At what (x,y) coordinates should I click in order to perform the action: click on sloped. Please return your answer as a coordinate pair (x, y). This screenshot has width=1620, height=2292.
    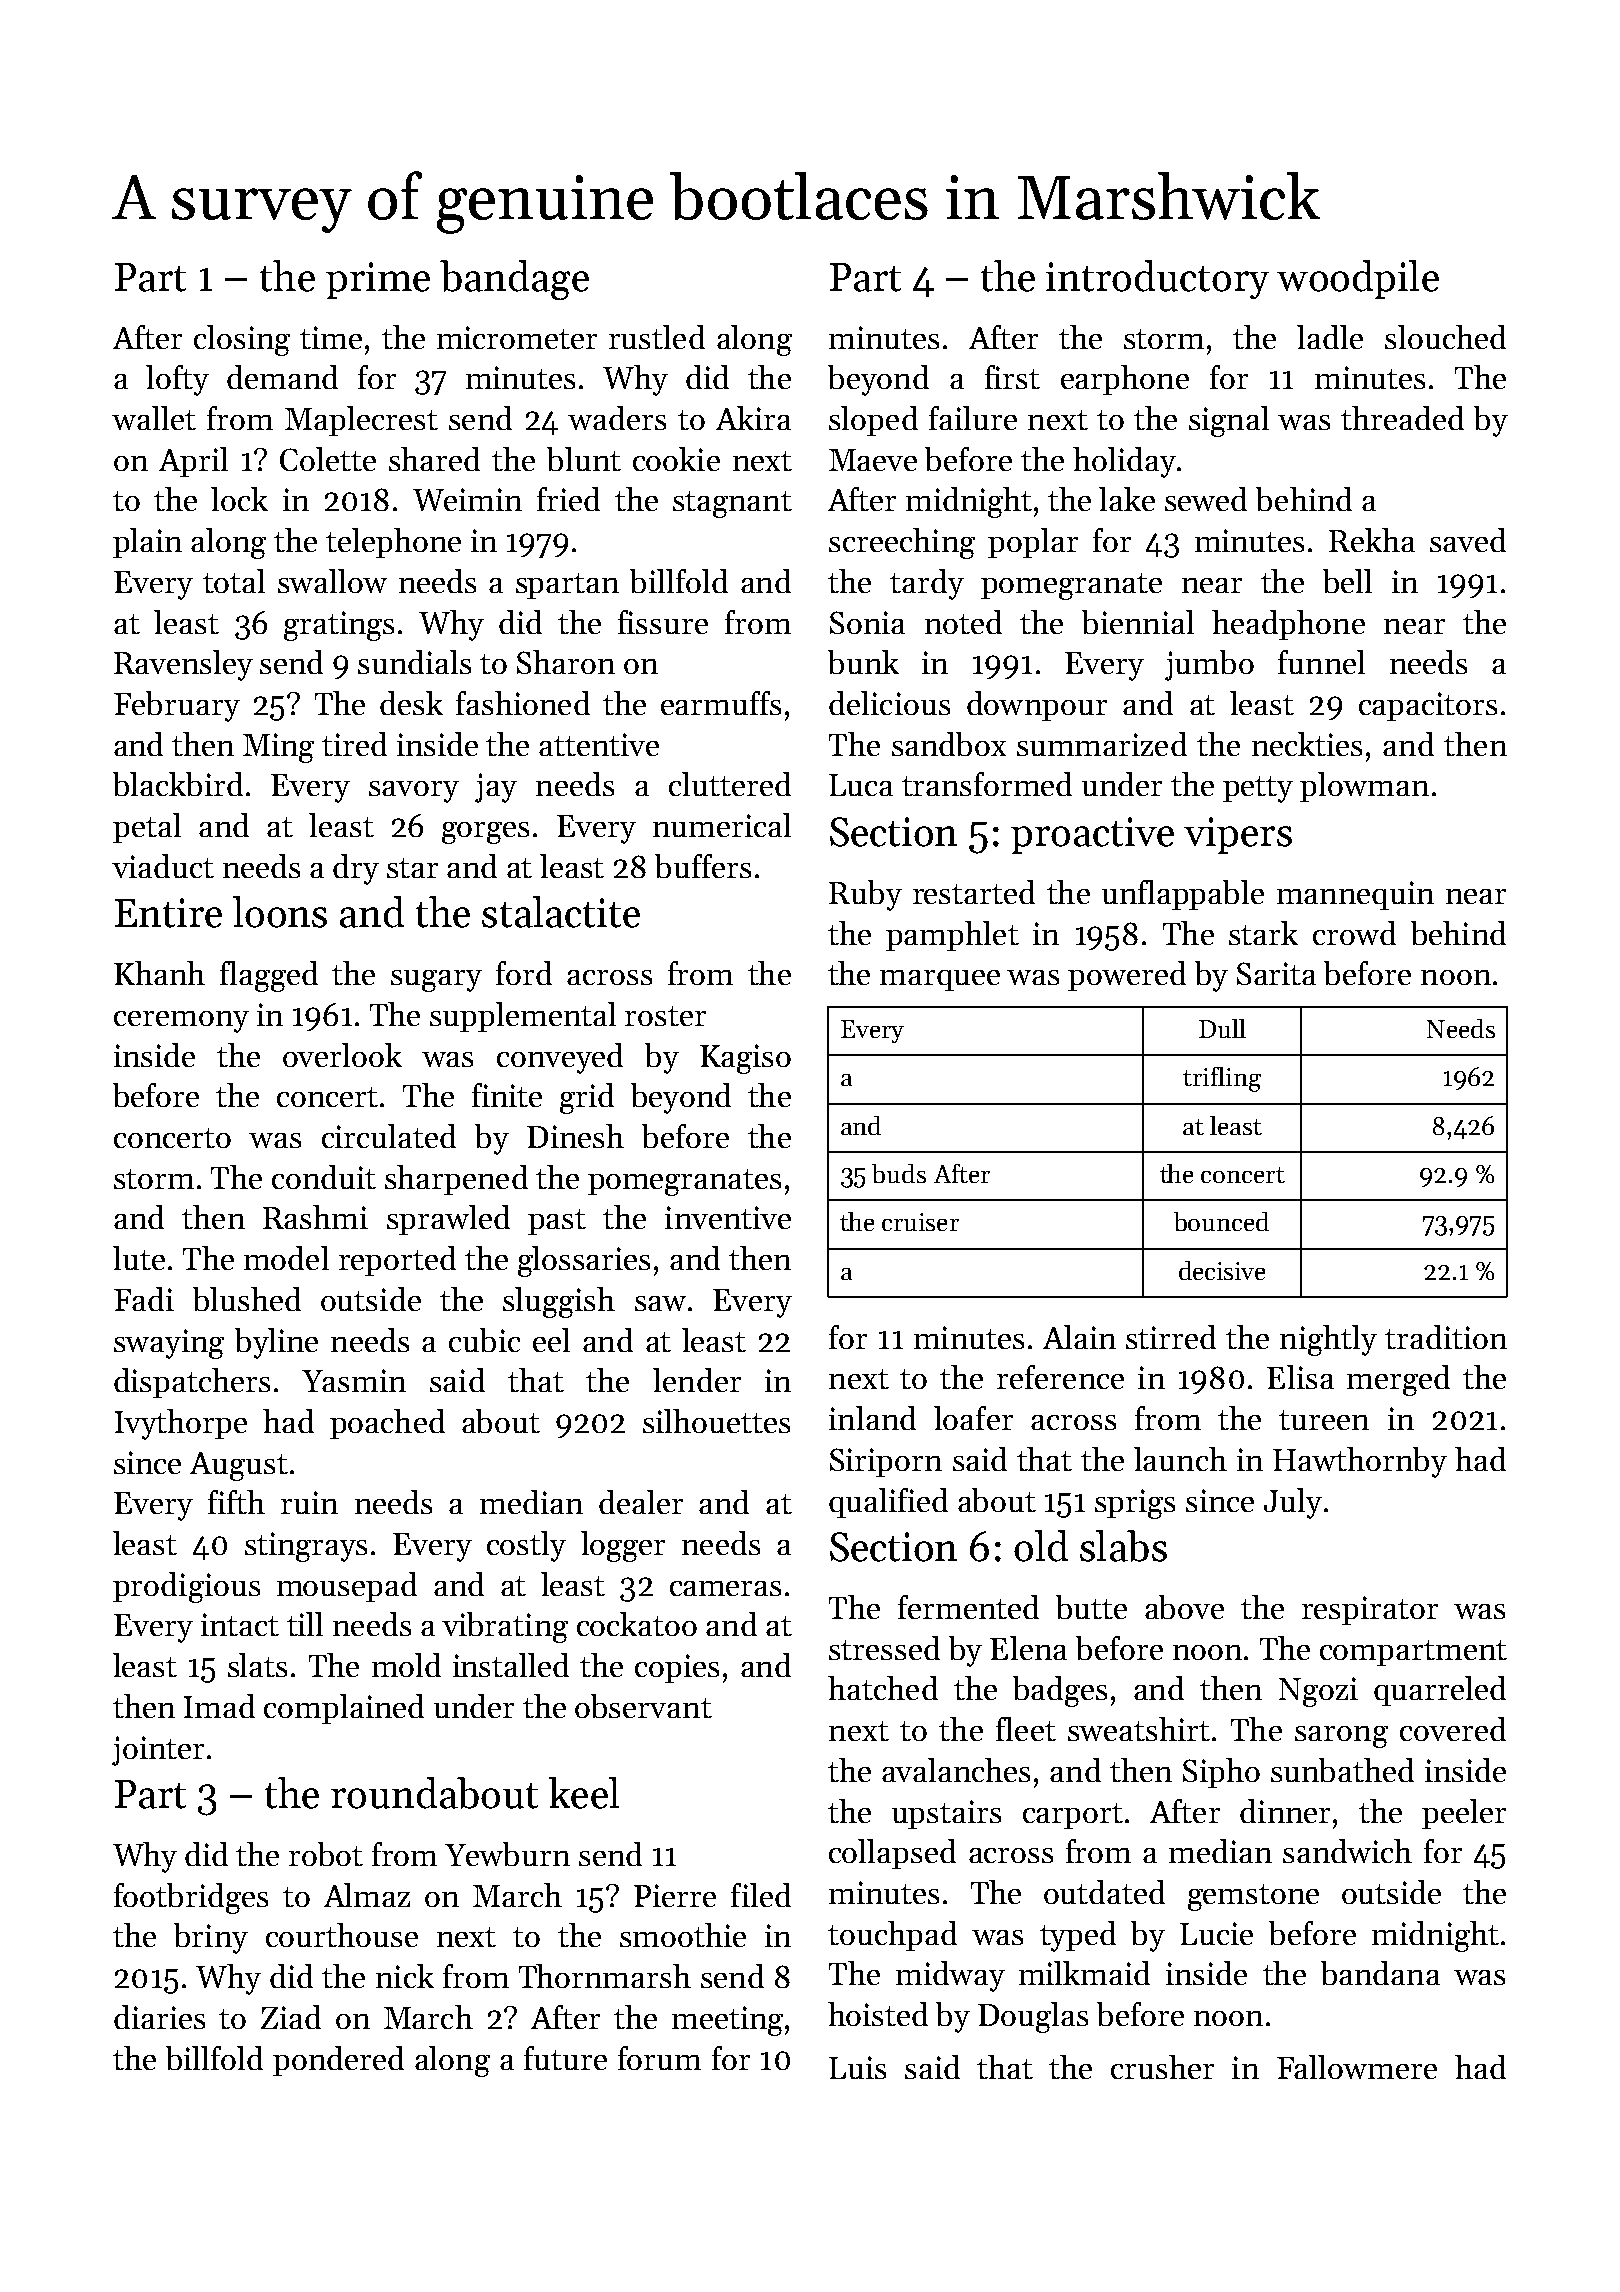
    Looking at the image, I should click on (873, 421).
